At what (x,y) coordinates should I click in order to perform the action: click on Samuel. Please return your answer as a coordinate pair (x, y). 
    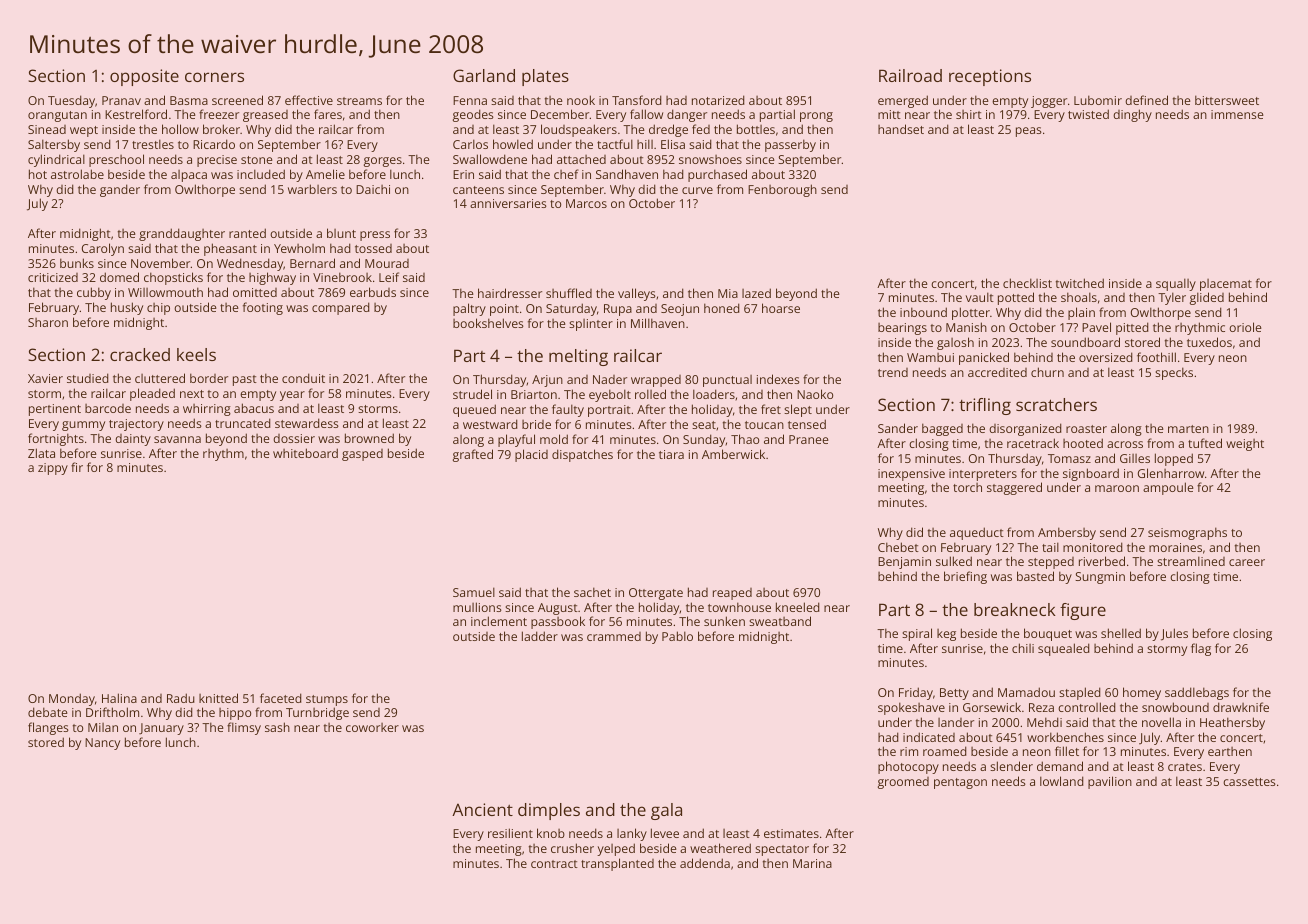
    Looking at the image, I should click on (474, 592).
